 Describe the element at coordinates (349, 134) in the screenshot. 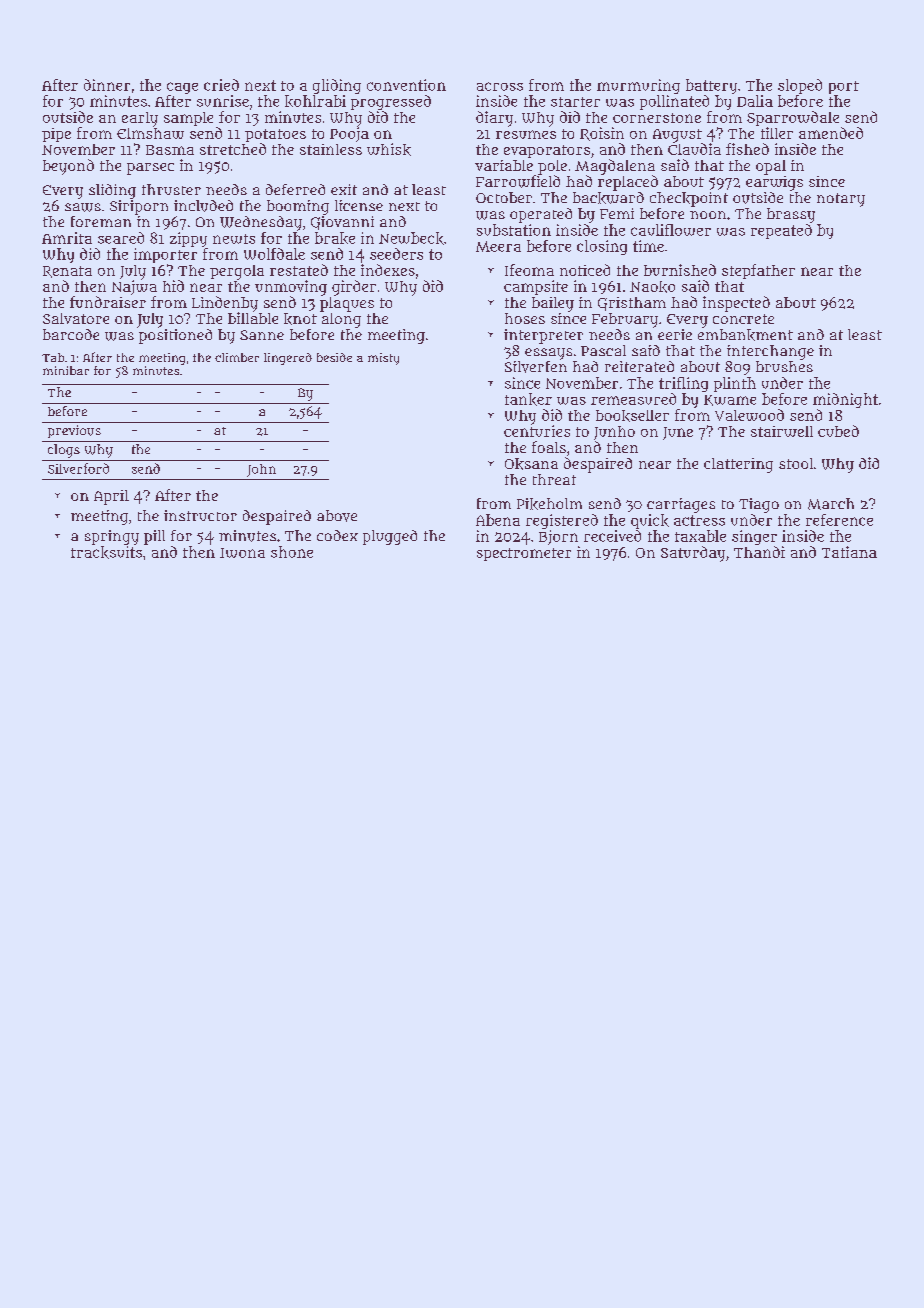

I see `Pooja` at that location.
